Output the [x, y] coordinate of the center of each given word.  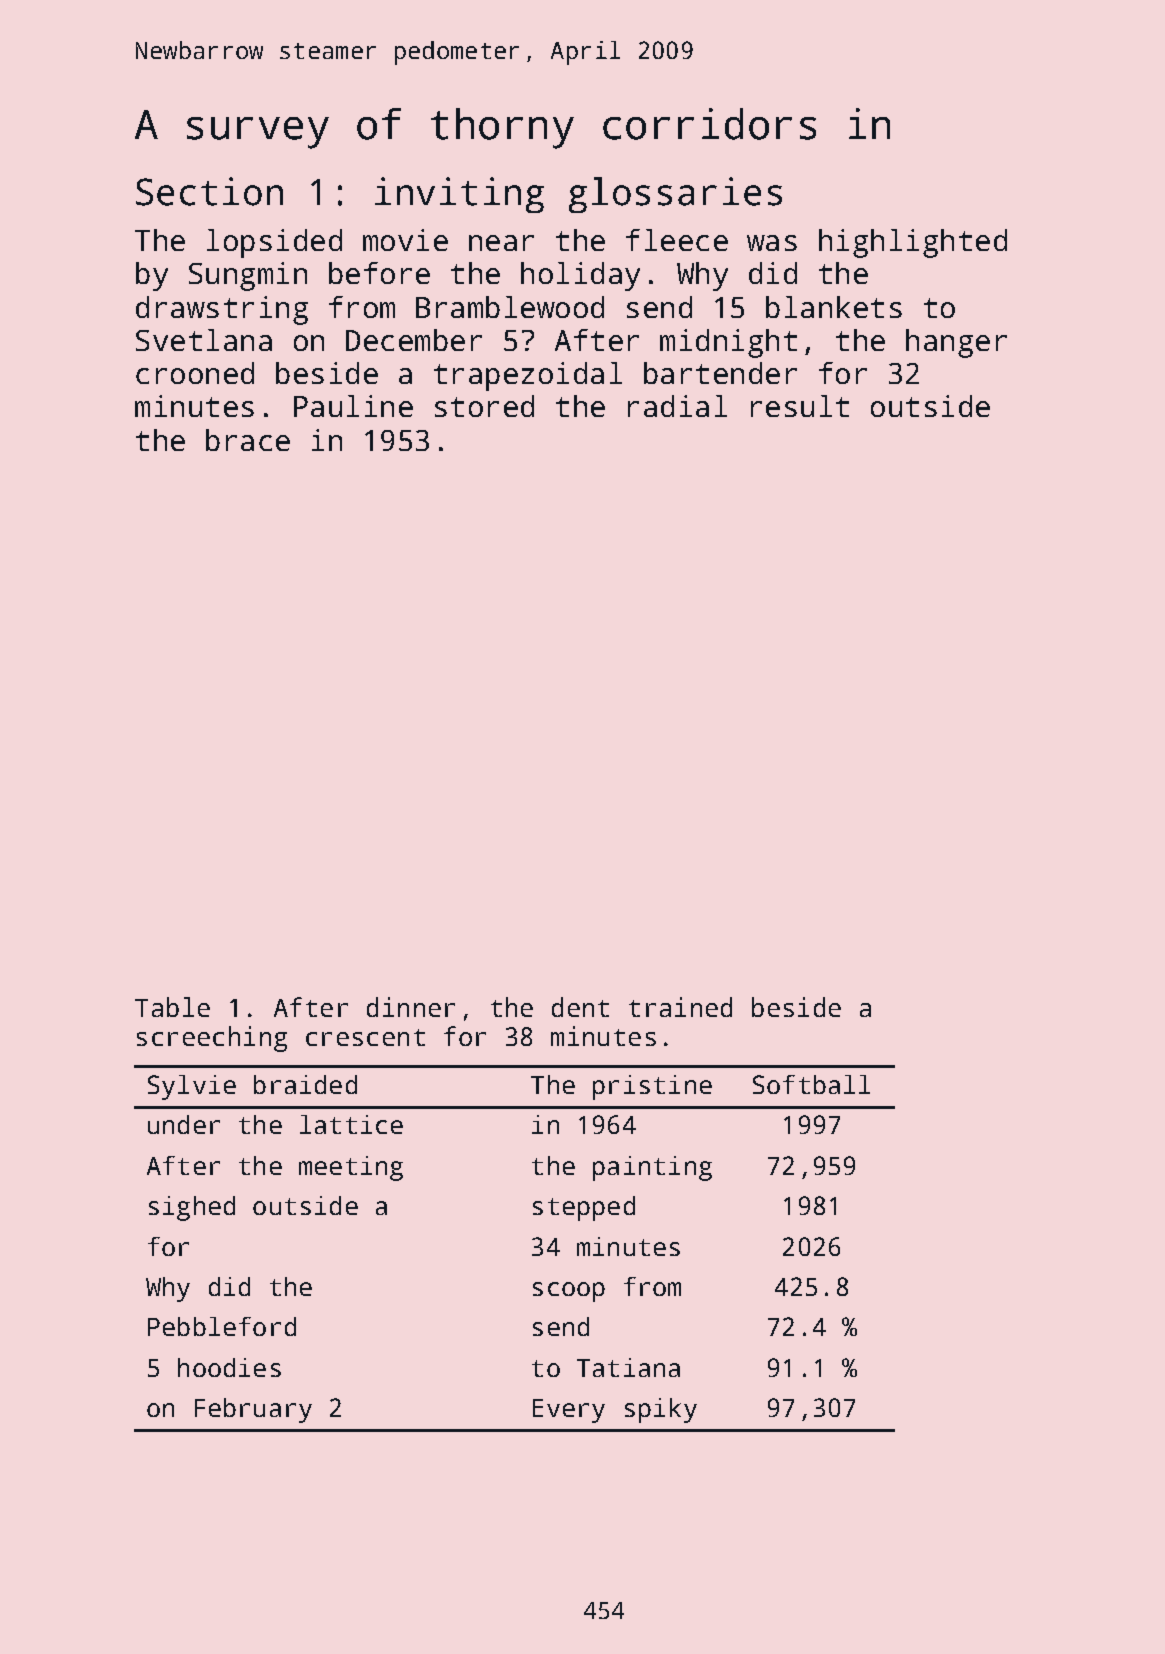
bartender [720, 373]
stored [484, 406]
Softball [811, 1084]
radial [677, 406]
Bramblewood [510, 307]
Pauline [353, 406]
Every [569, 1411]
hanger [956, 343]
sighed [192, 1208]
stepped [584, 1208]
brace [248, 440]
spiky [661, 1410]
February [253, 1410]
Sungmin [248, 276]
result [800, 406]
